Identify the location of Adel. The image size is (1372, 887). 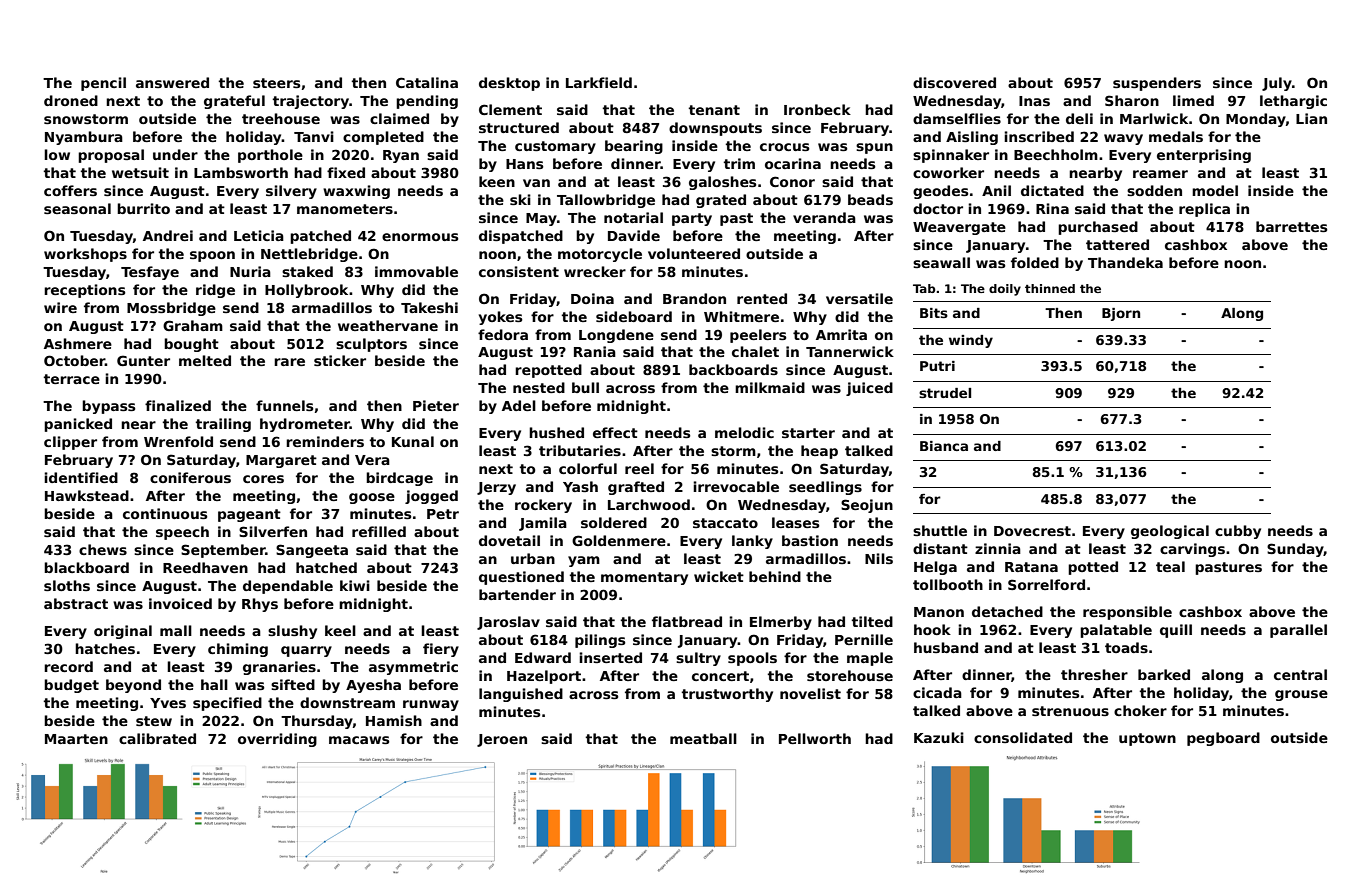
(519, 405).
